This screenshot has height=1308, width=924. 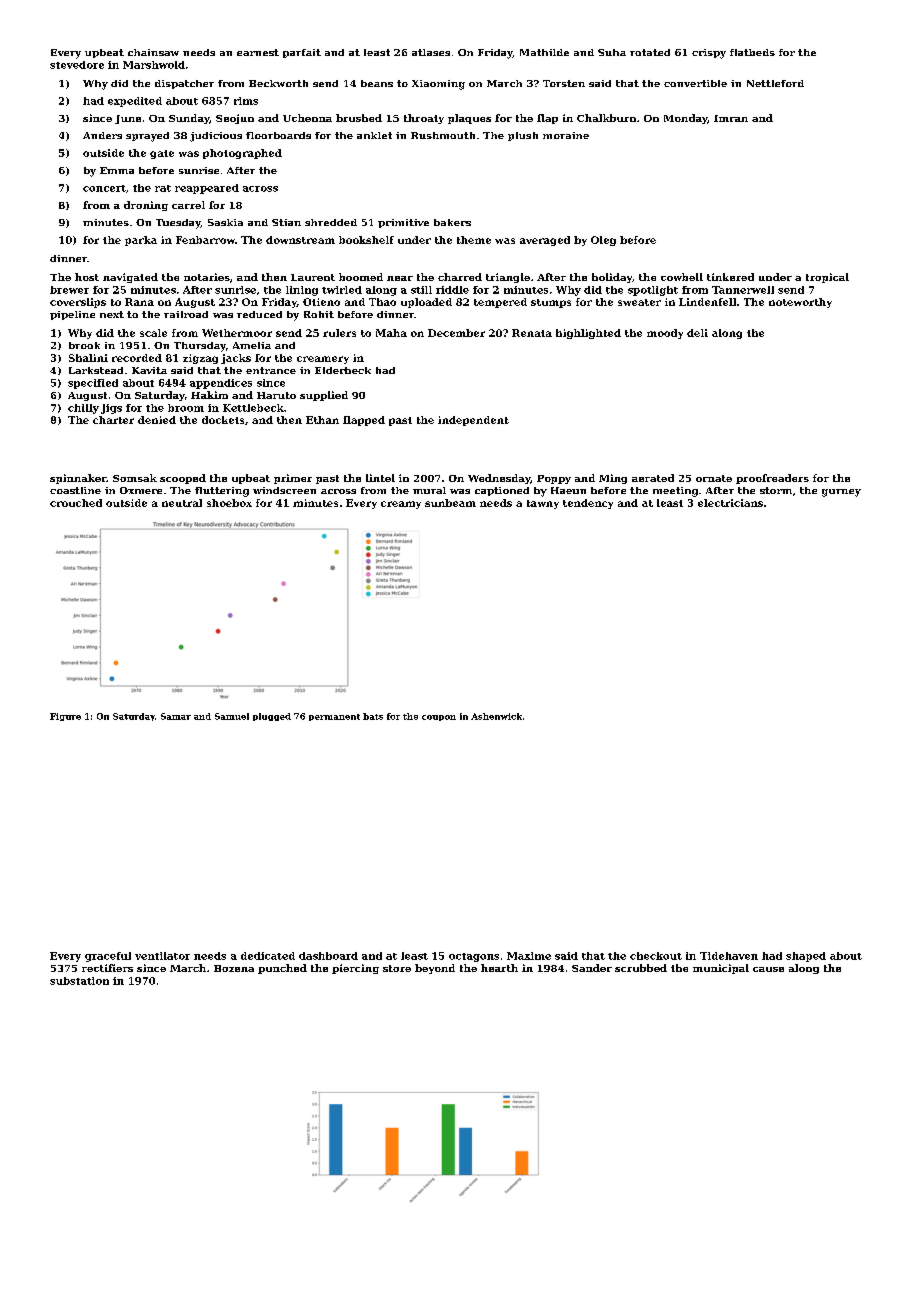 I want to click on triangle, so click(x=508, y=278).
